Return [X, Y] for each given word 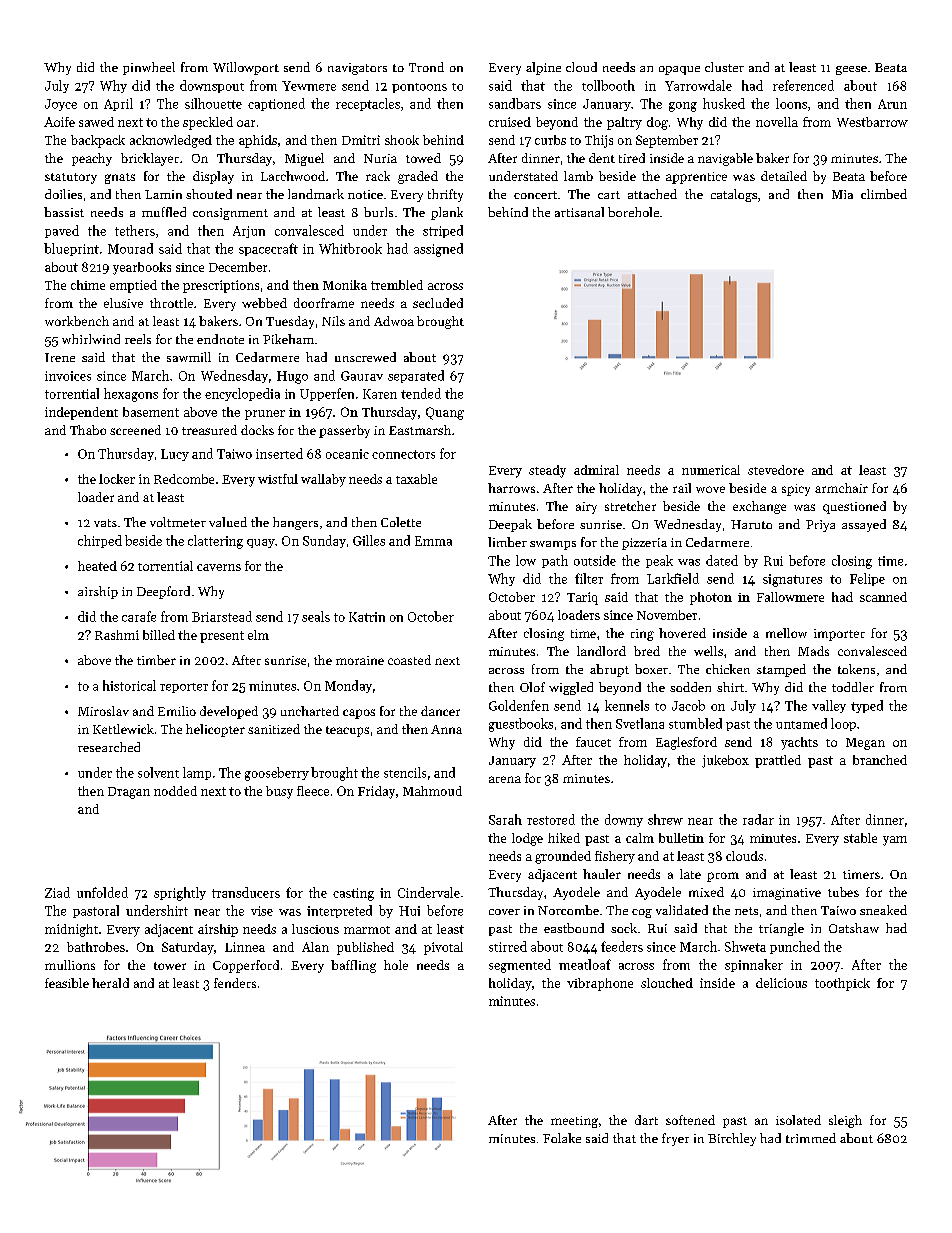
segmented [520, 966]
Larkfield [673, 578]
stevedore [776, 470]
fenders [235, 983]
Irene [60, 357]
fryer [675, 1139]
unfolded [102, 892]
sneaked [883, 910]
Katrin [367, 617]
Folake [562, 1138]
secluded [438, 303]
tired [632, 158]
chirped [100, 541]
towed [423, 158]
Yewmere [309, 86]
